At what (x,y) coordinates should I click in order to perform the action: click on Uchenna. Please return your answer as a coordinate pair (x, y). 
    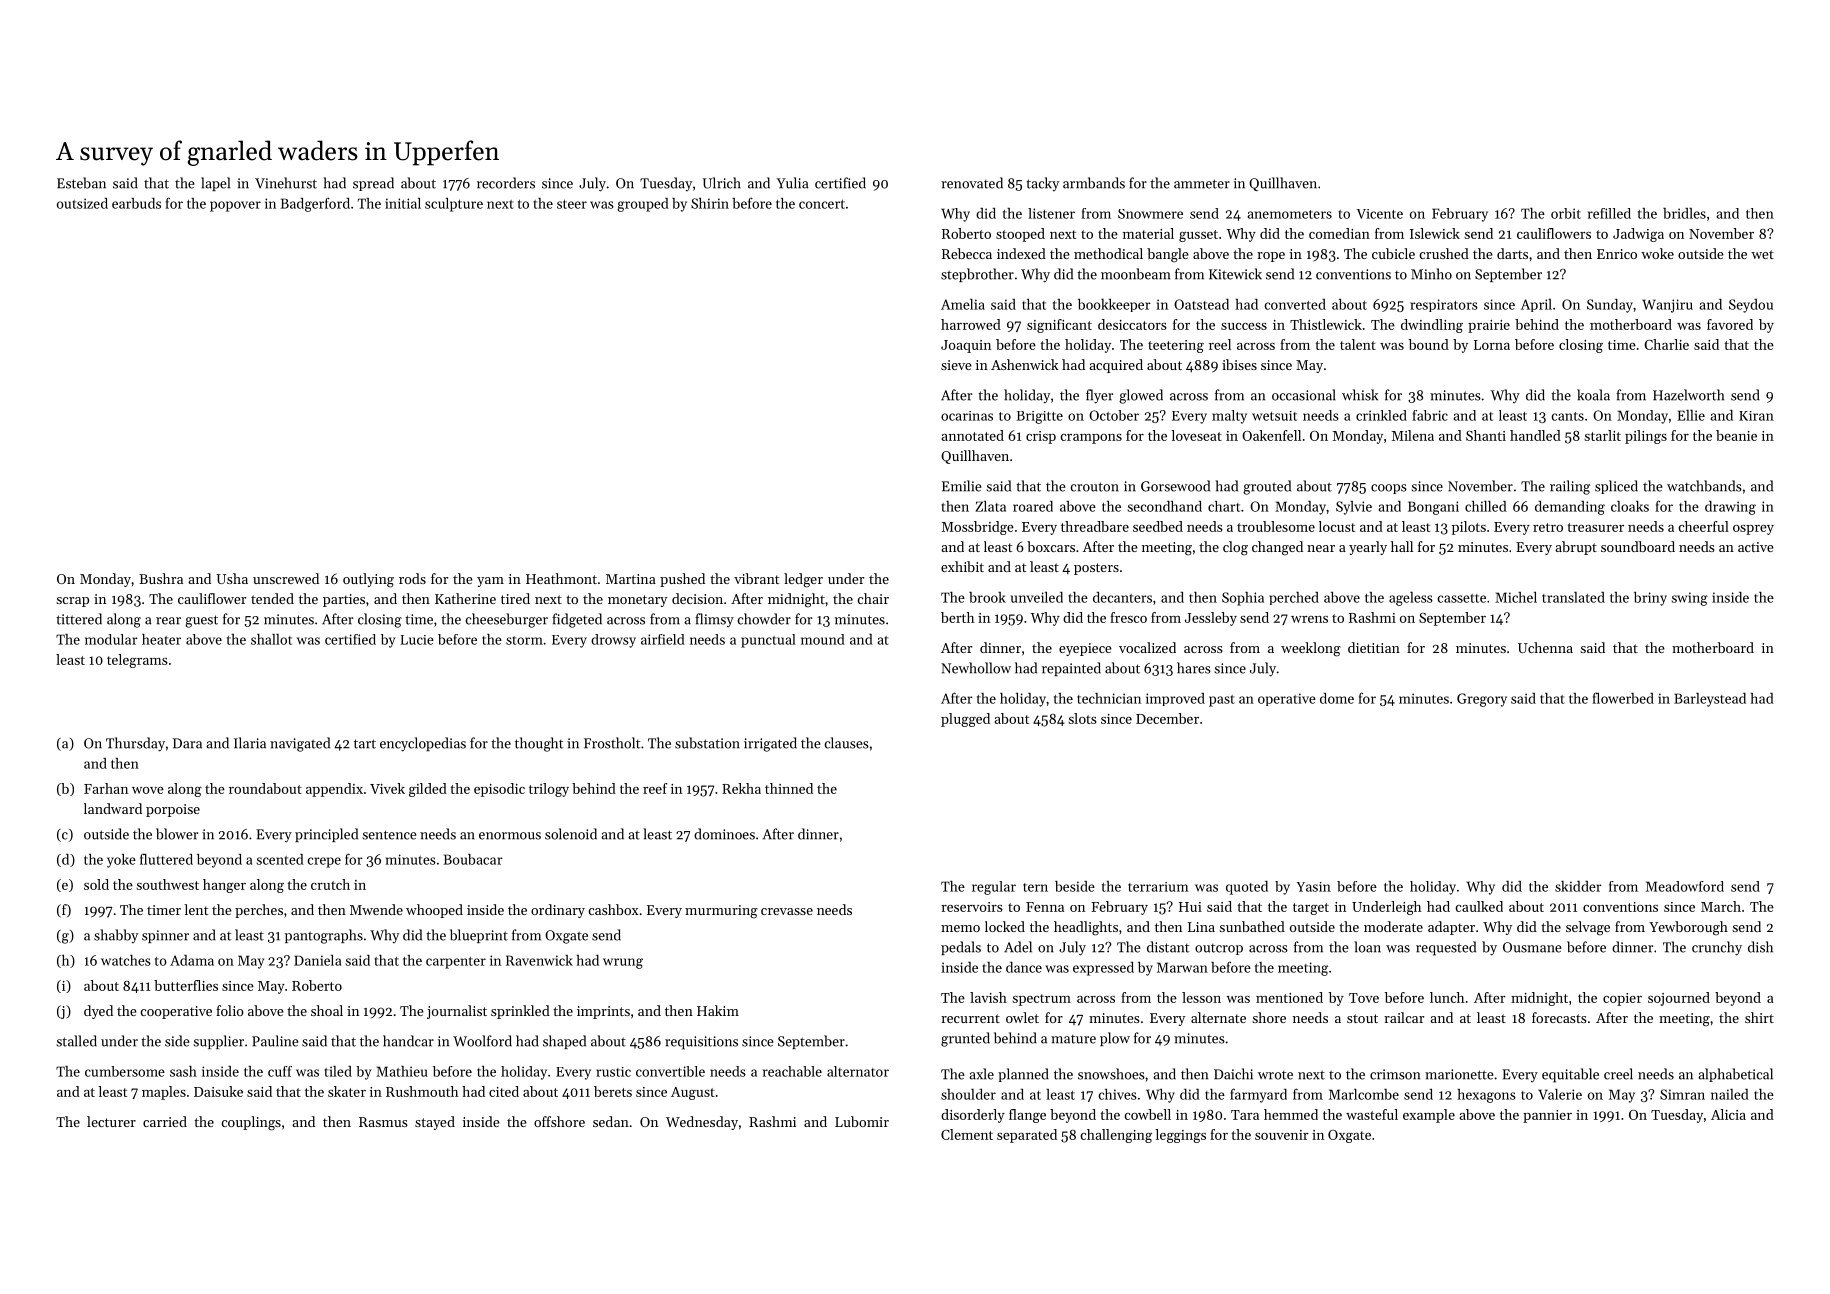
    Looking at the image, I should click on (1545, 647).
